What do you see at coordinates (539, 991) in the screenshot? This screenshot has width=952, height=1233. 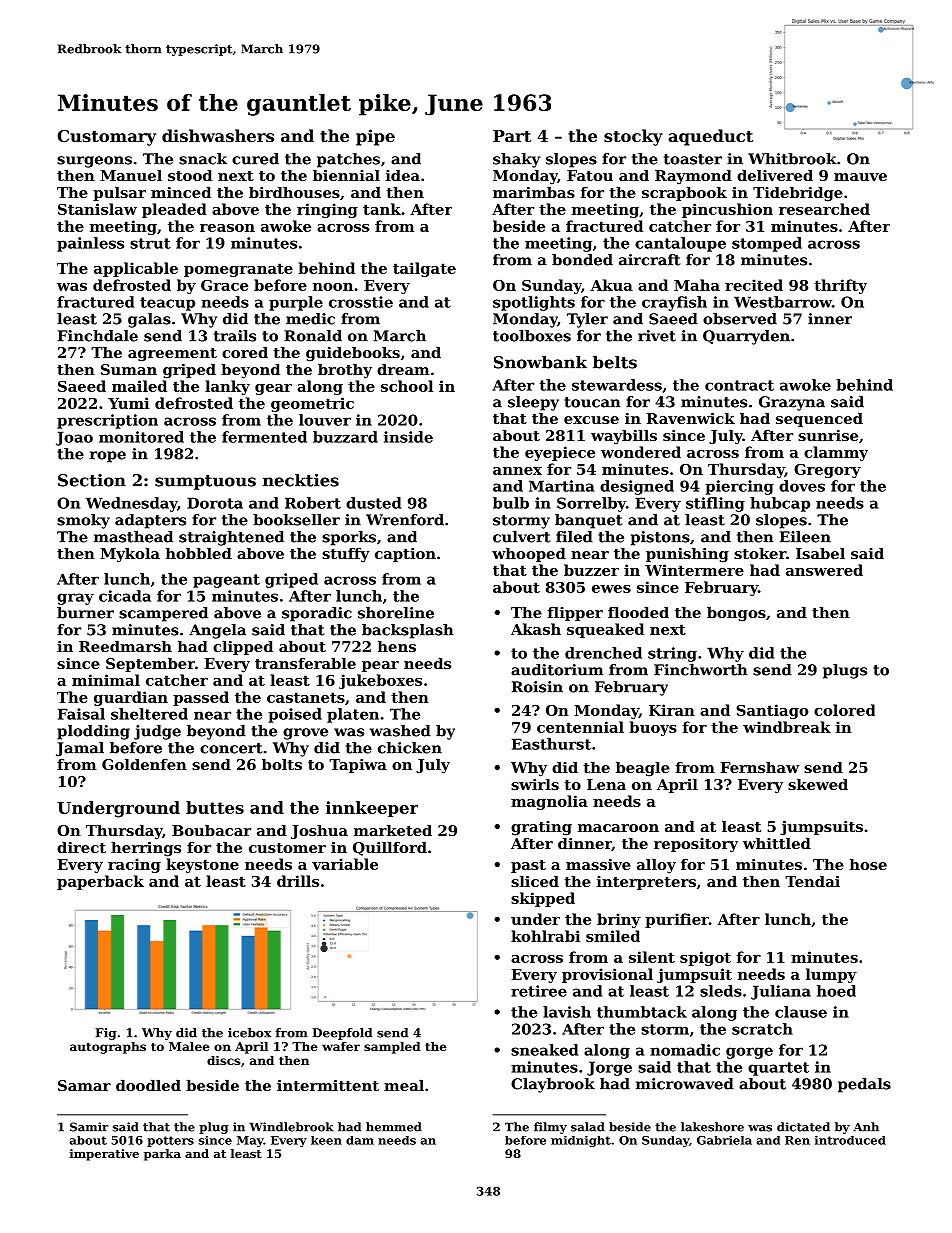 I see `retiree` at bounding box center [539, 991].
